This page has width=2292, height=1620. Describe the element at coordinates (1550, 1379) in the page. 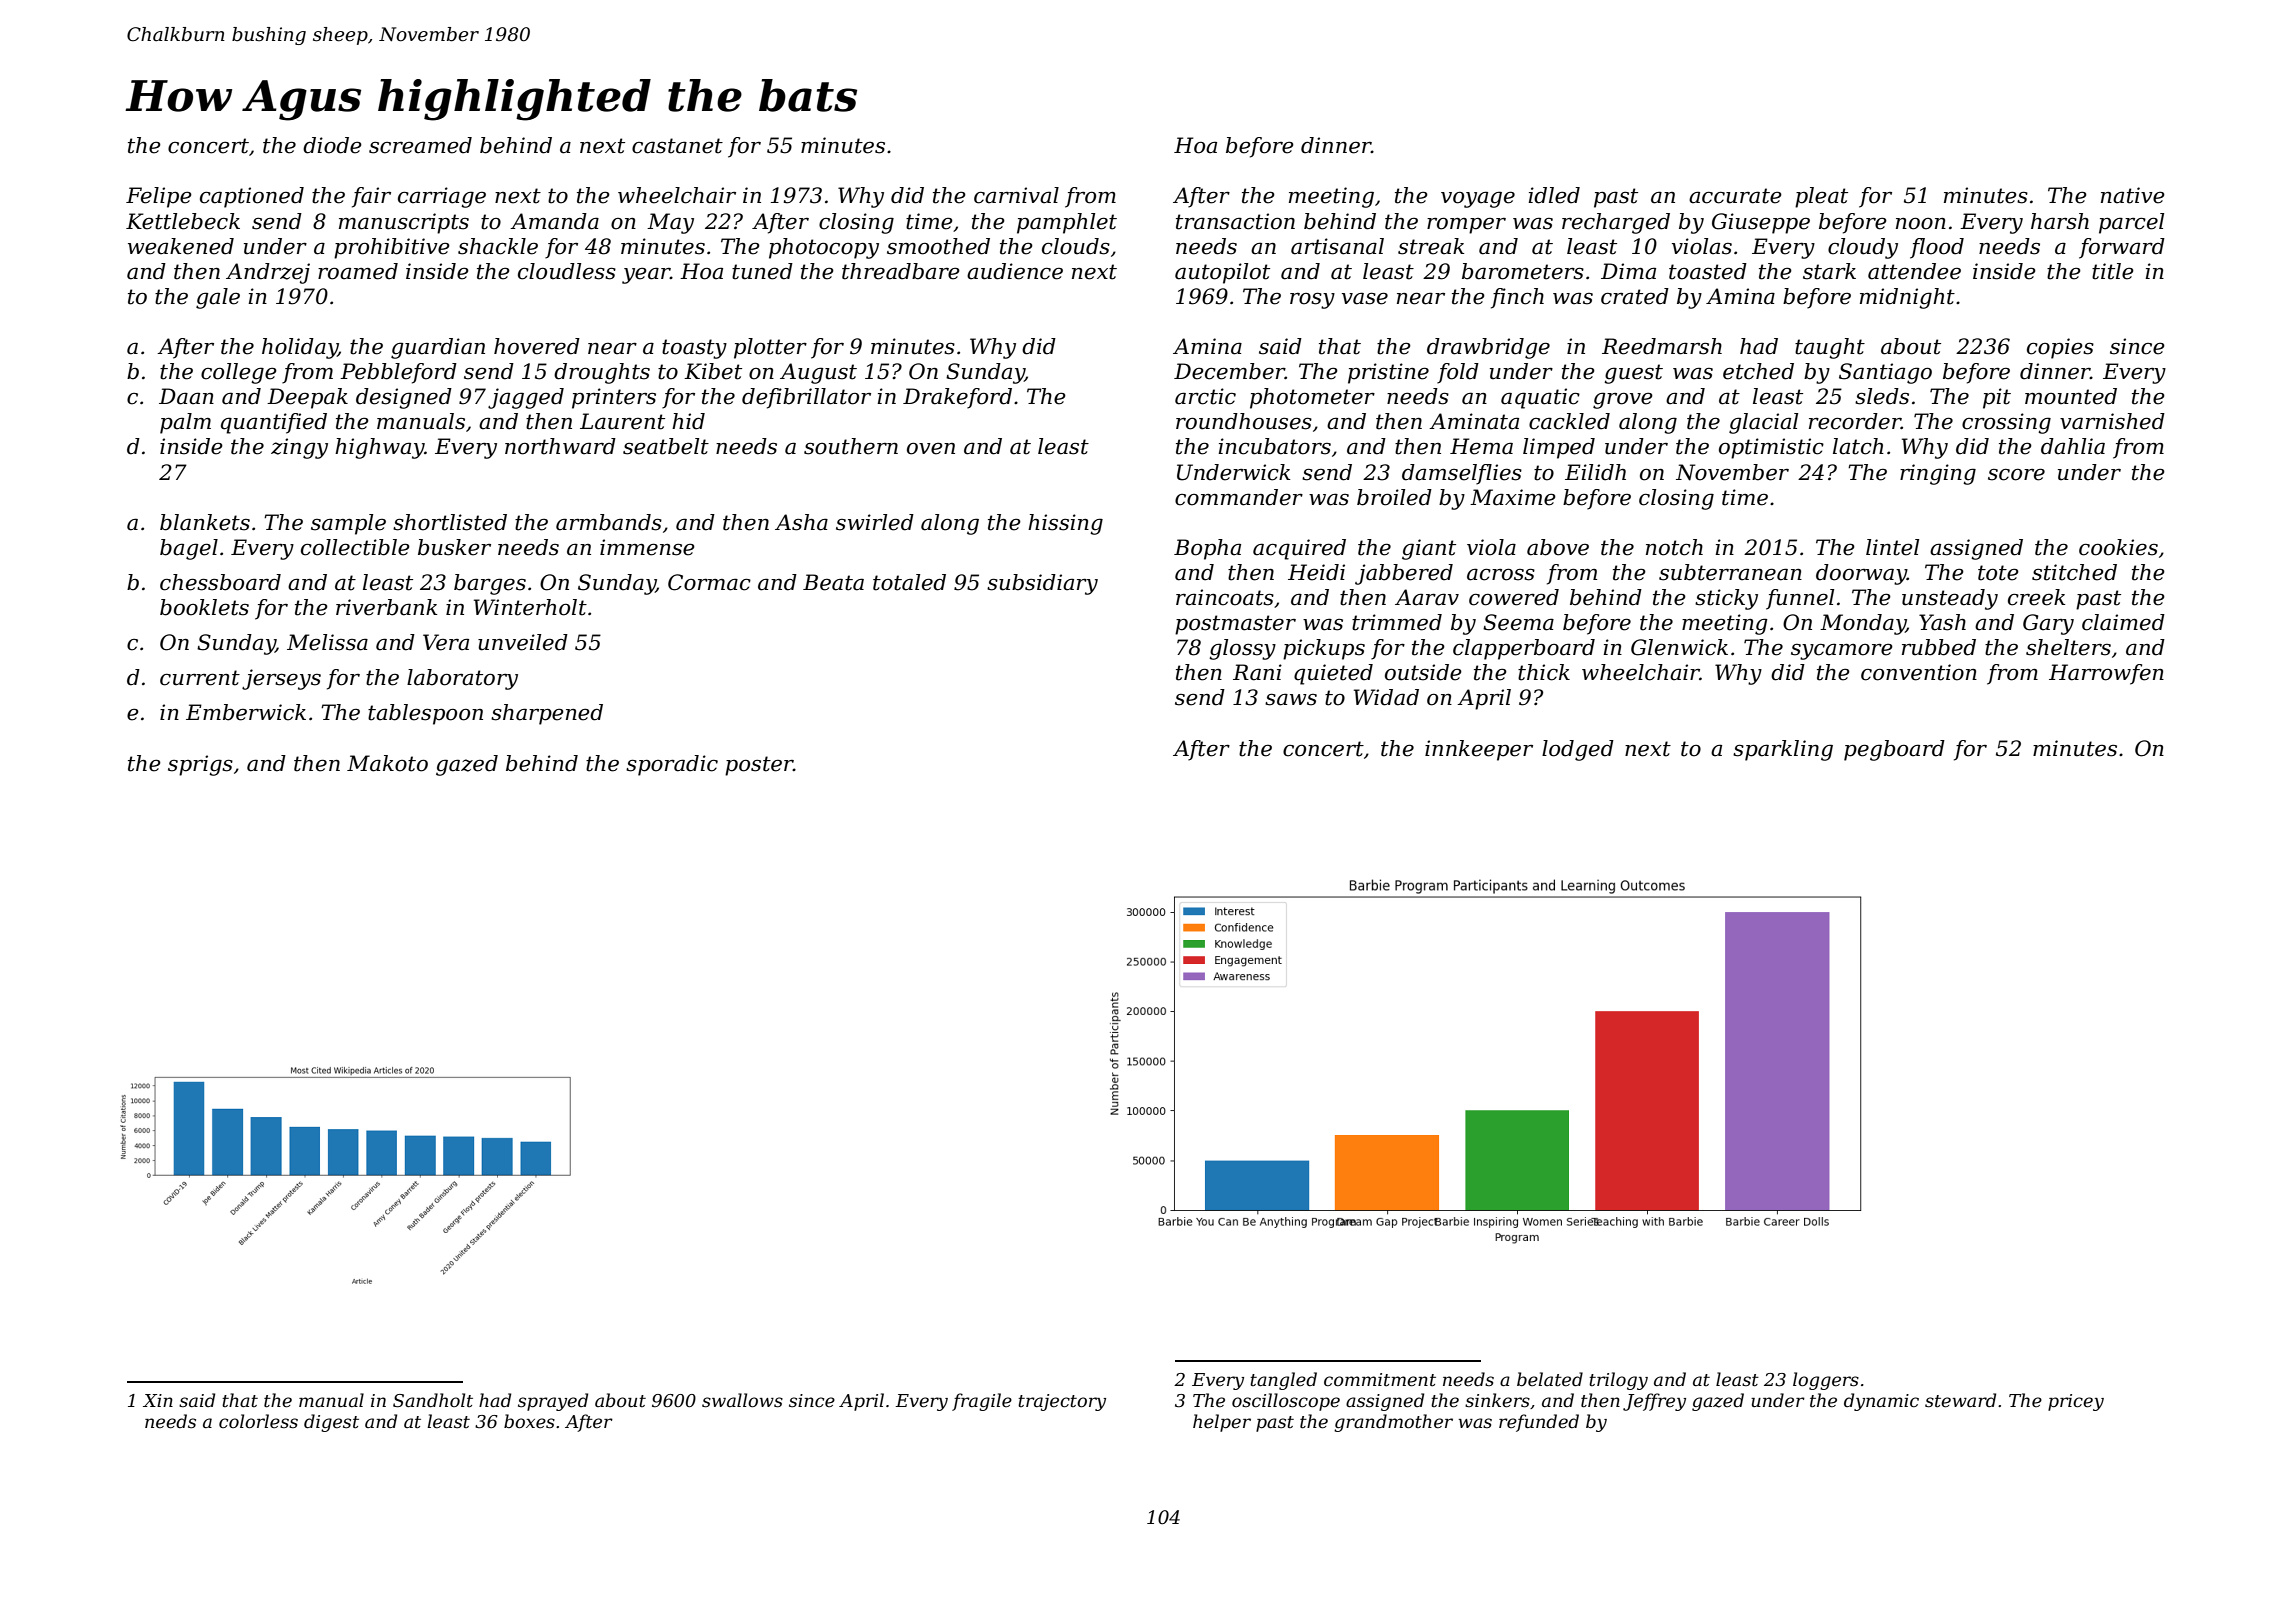

I see `belated` at that location.
